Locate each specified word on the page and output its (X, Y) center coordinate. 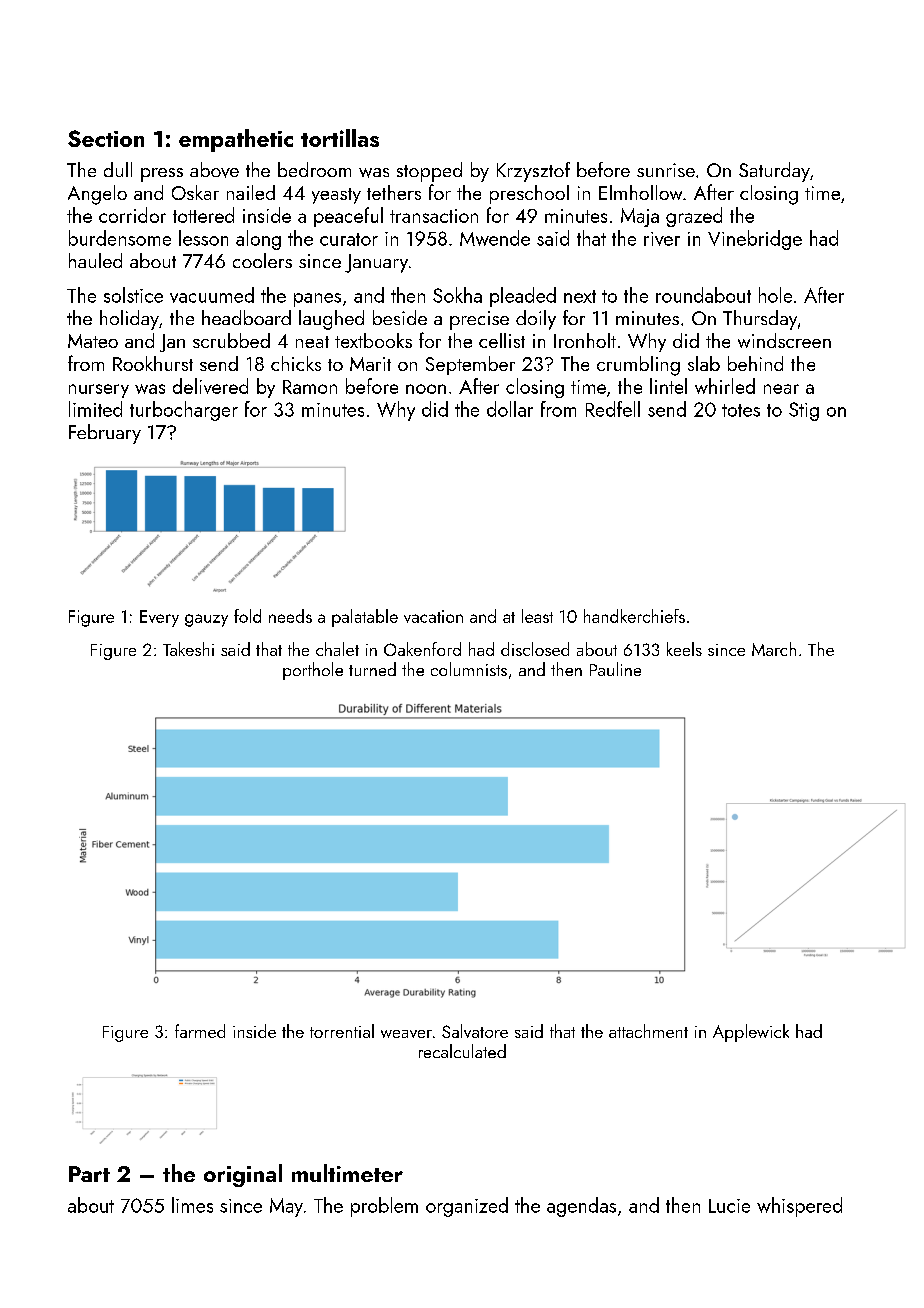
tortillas (340, 138)
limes (192, 1205)
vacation (433, 616)
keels (684, 649)
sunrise (666, 170)
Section (106, 138)
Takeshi (188, 649)
